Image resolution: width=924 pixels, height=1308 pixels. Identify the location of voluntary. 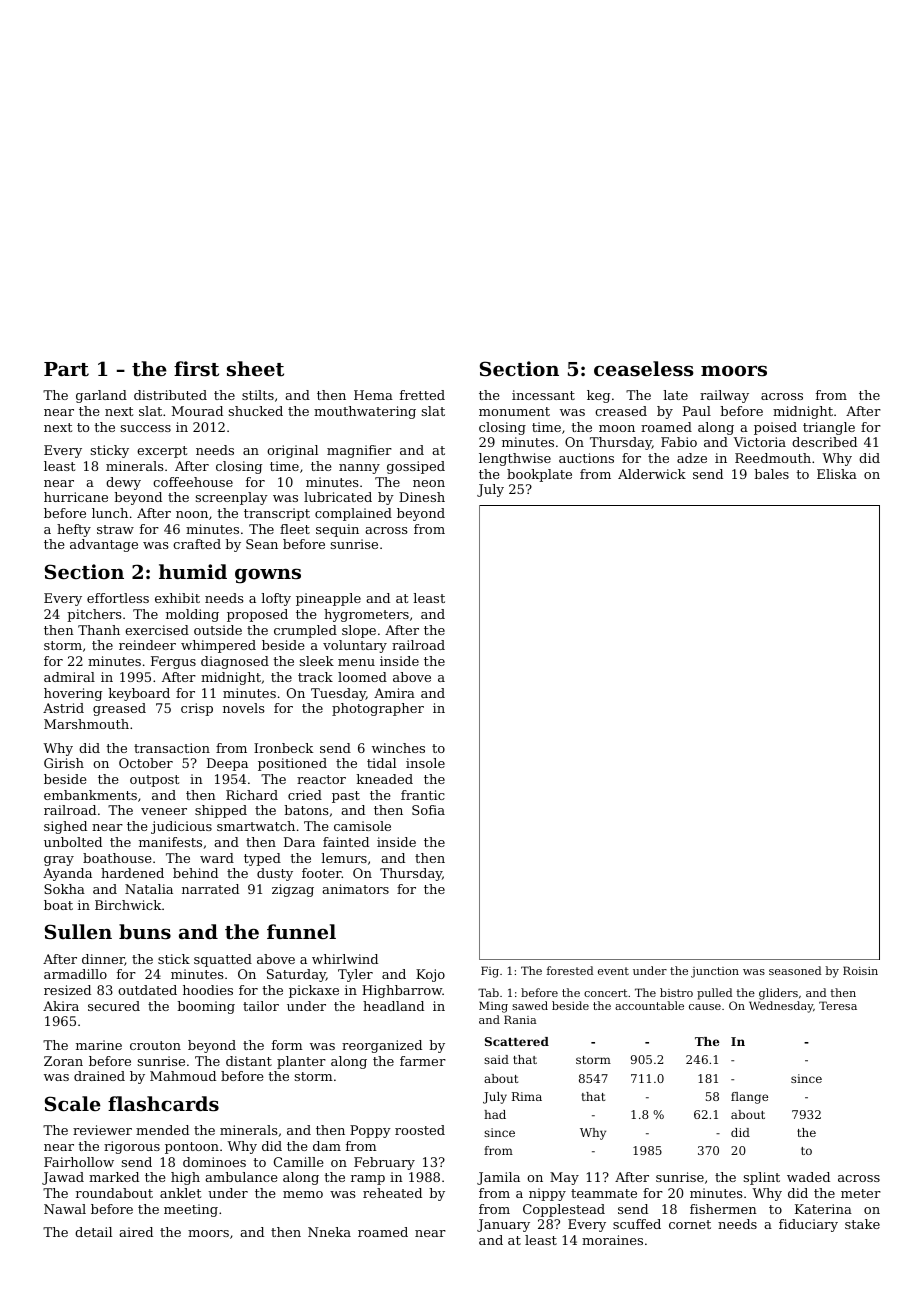
(355, 646).
